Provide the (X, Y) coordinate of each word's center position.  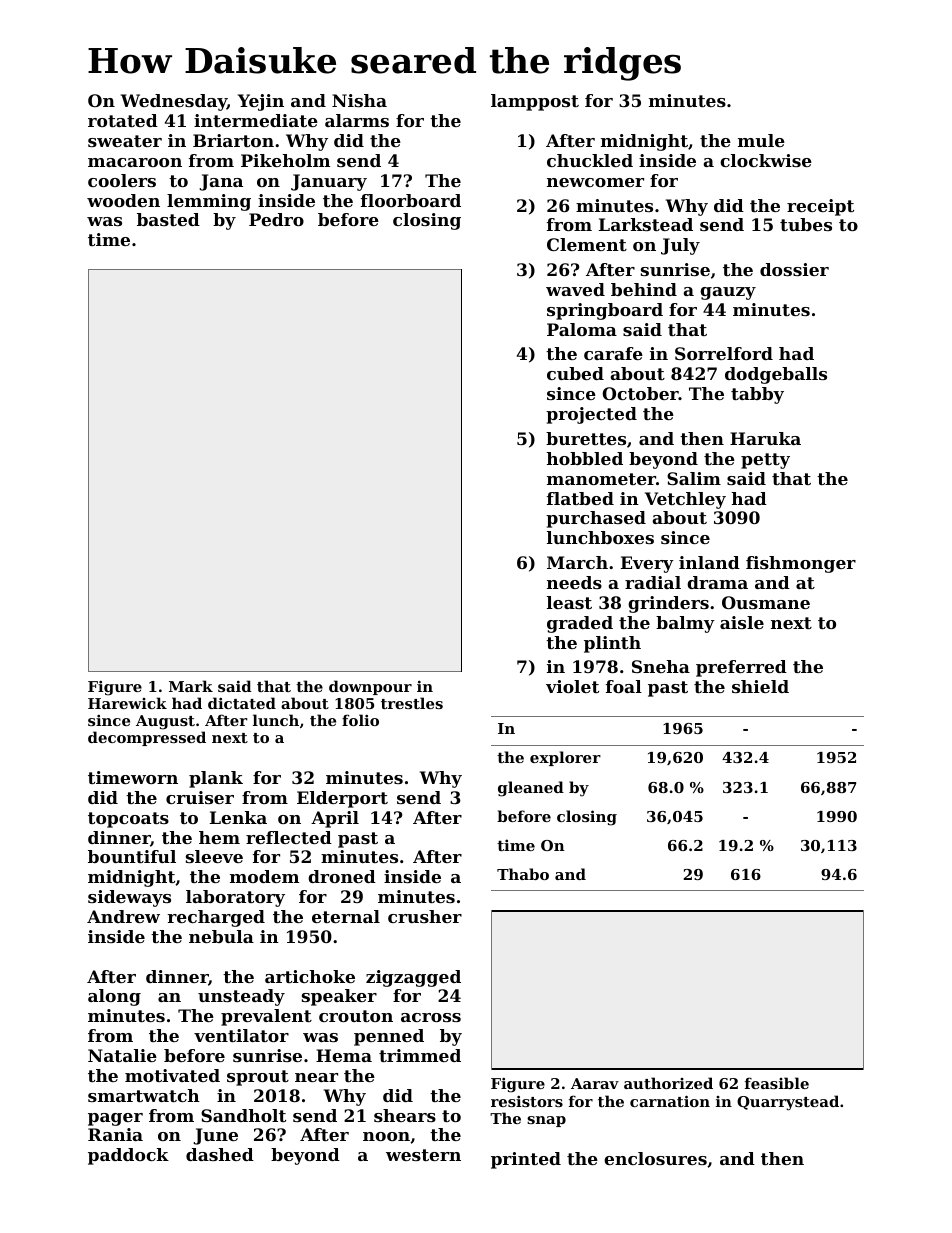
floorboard (411, 200)
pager (115, 1119)
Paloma (582, 329)
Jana (221, 182)
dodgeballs (776, 375)
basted (168, 219)
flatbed (580, 498)
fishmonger (801, 564)
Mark (191, 686)
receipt (820, 207)
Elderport (342, 799)
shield (760, 686)
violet (572, 686)
